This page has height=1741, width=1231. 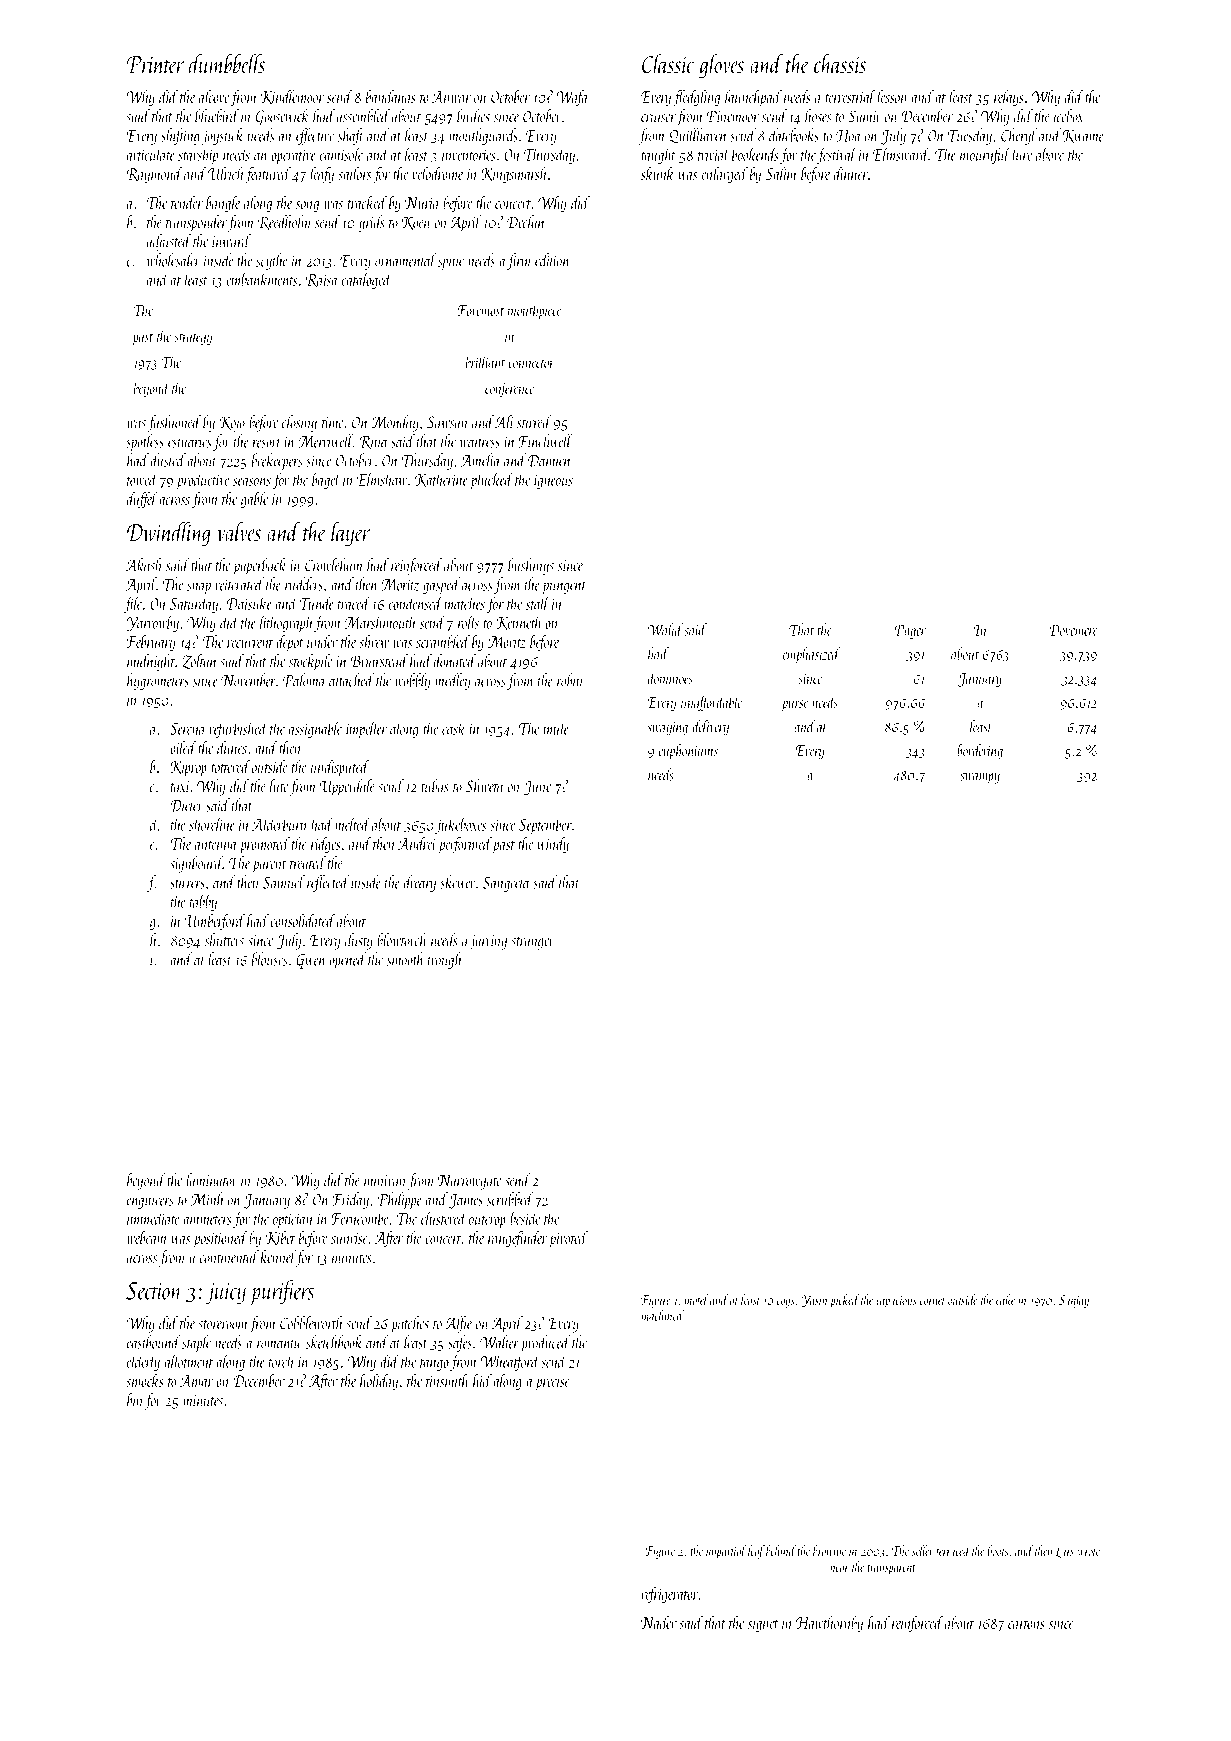 I want to click on cornet, so click(x=932, y=1301).
